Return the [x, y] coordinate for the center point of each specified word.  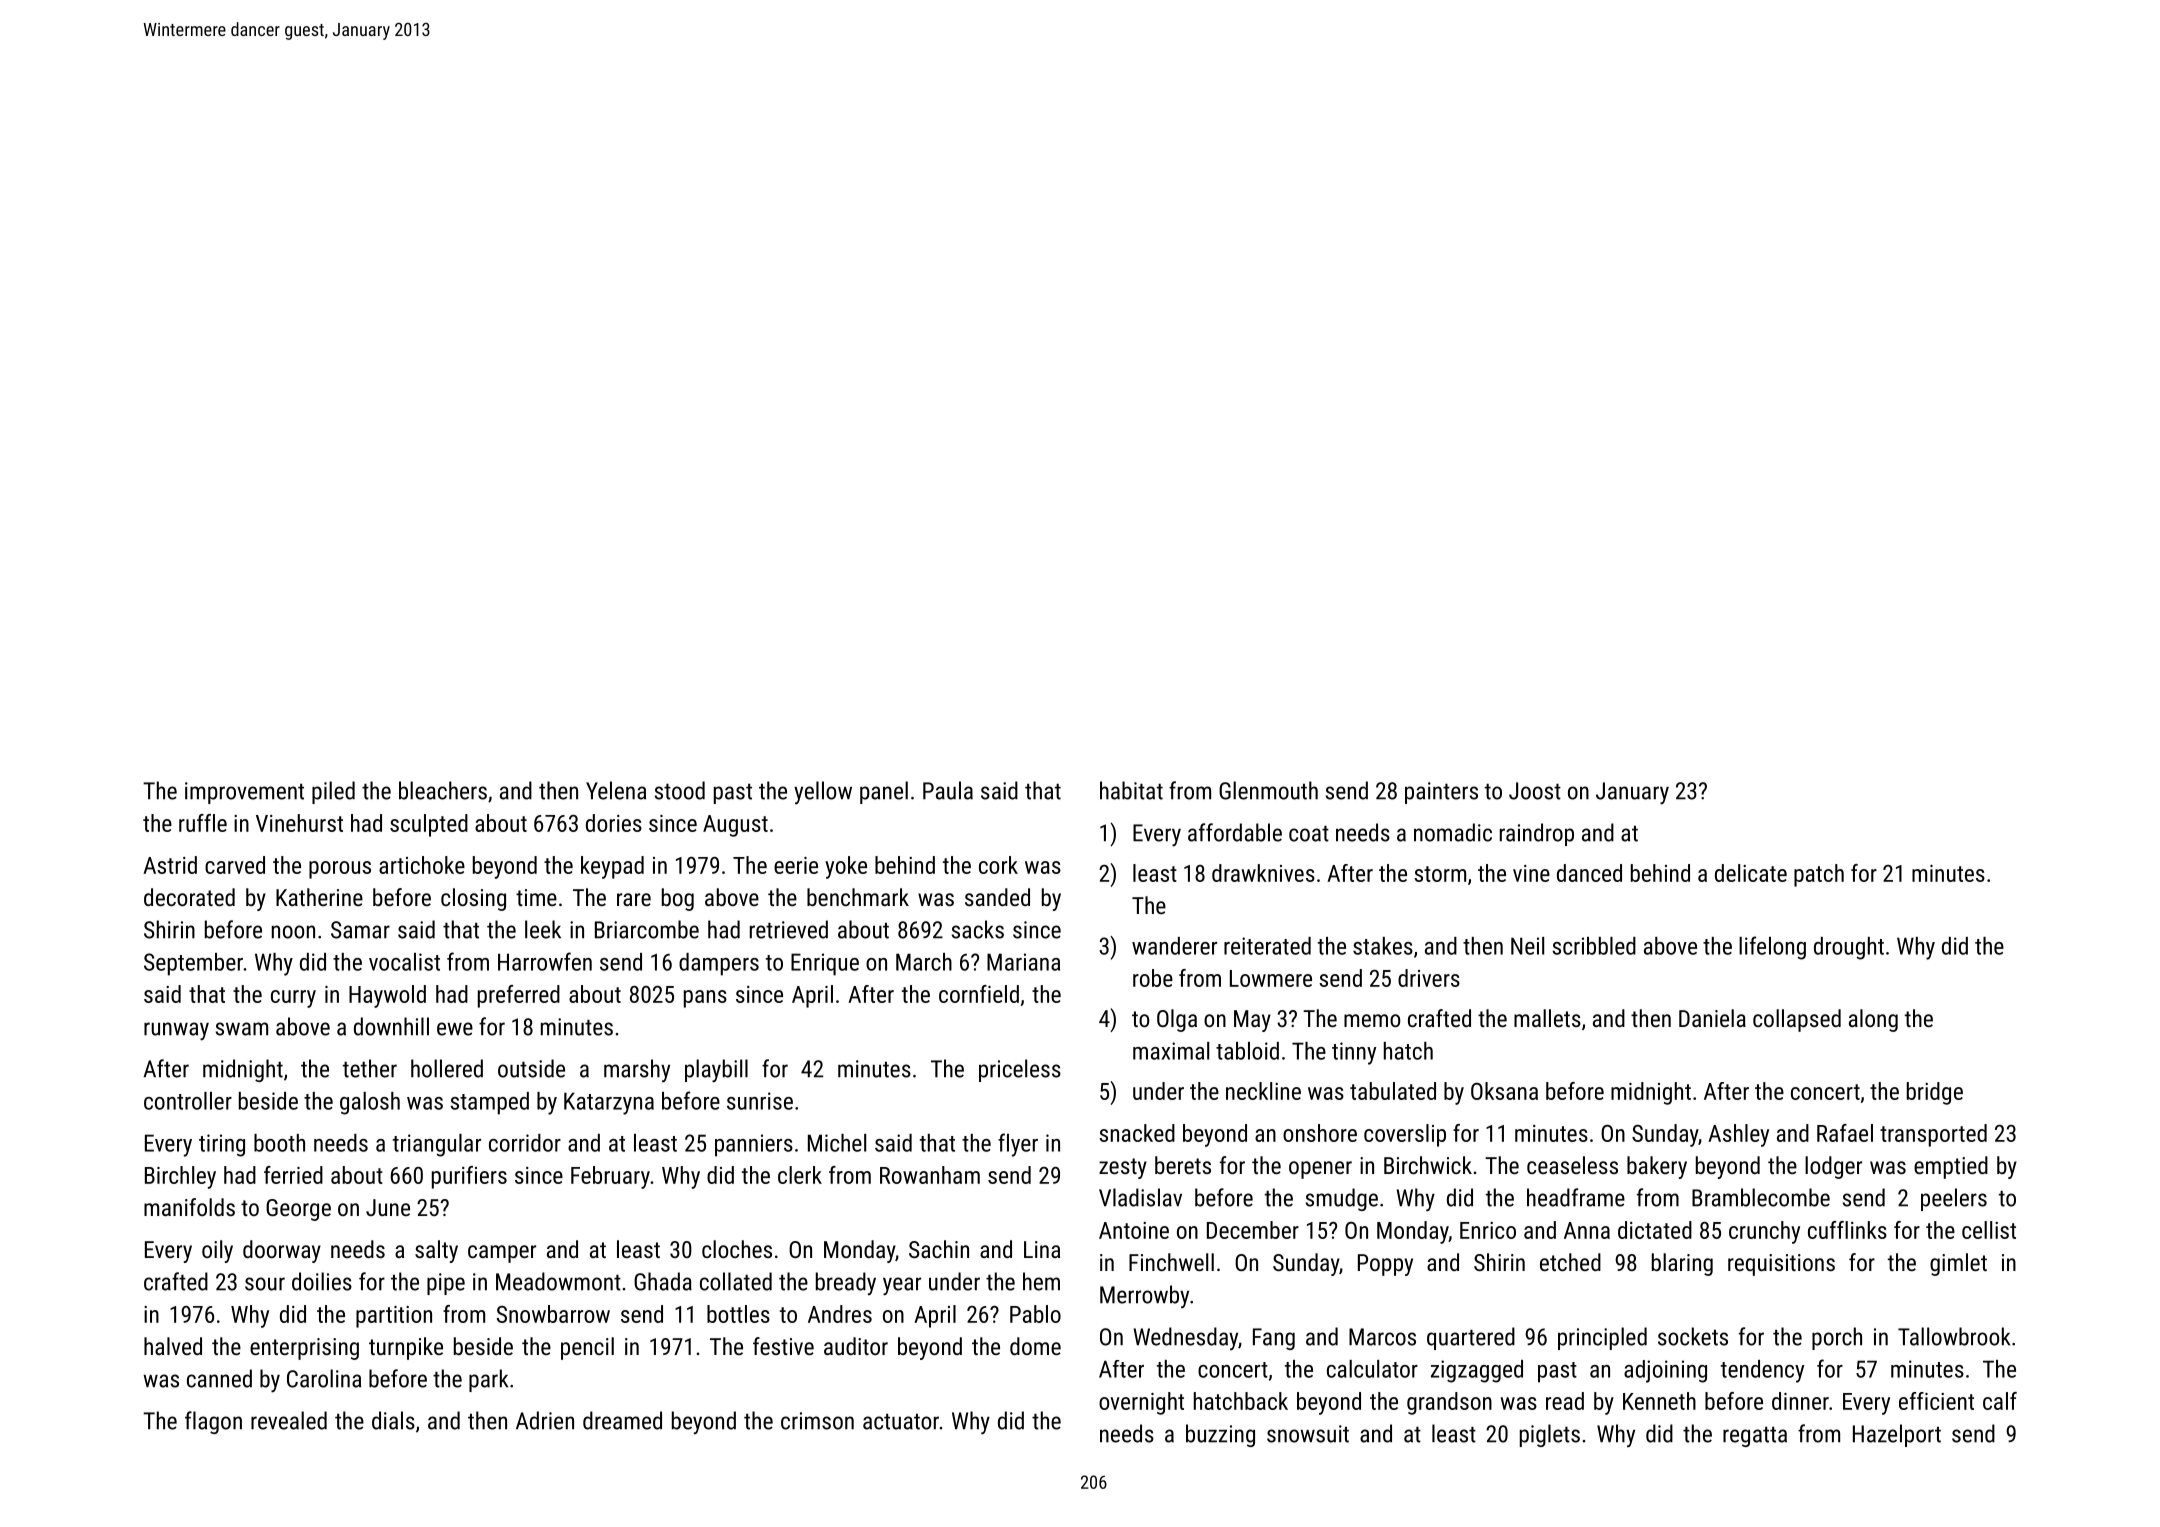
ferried [293, 1175]
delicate [1751, 873]
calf [2000, 1401]
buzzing [1220, 1435]
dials [393, 1420]
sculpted [429, 825]
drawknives [1263, 873]
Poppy [1385, 1265]
